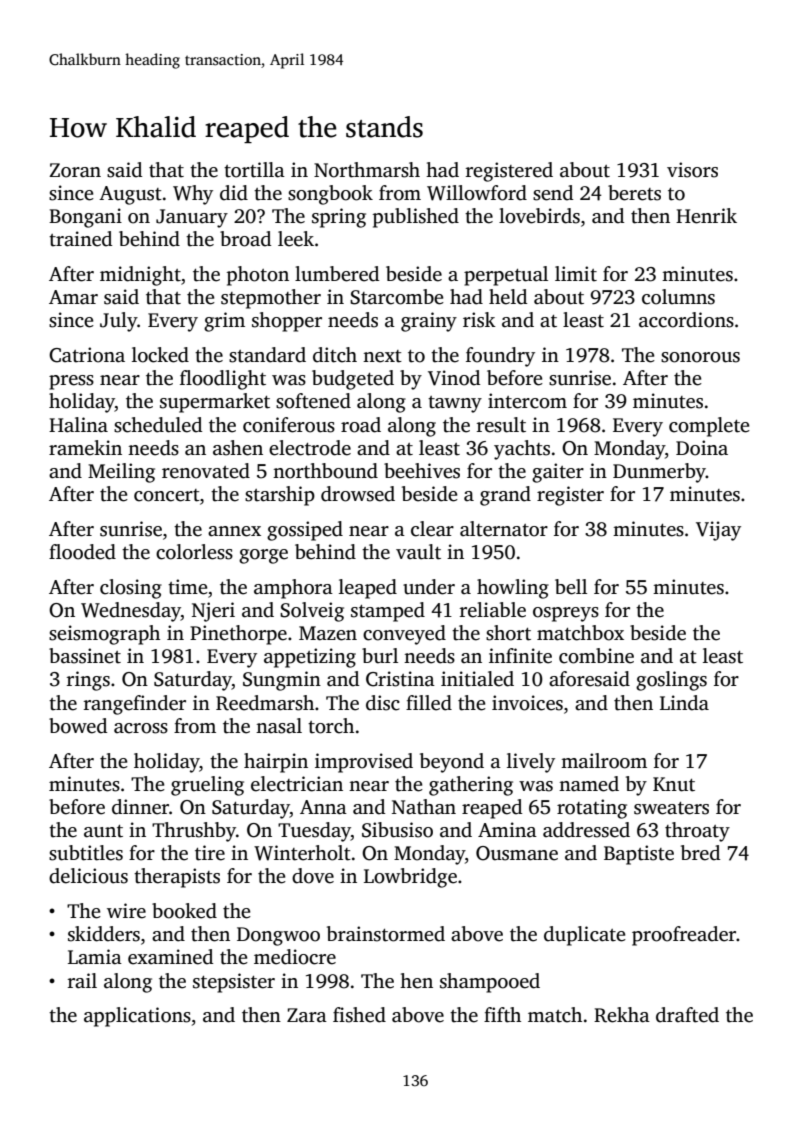  What do you see at coordinates (78, 726) in the page?
I see `bowed` at bounding box center [78, 726].
